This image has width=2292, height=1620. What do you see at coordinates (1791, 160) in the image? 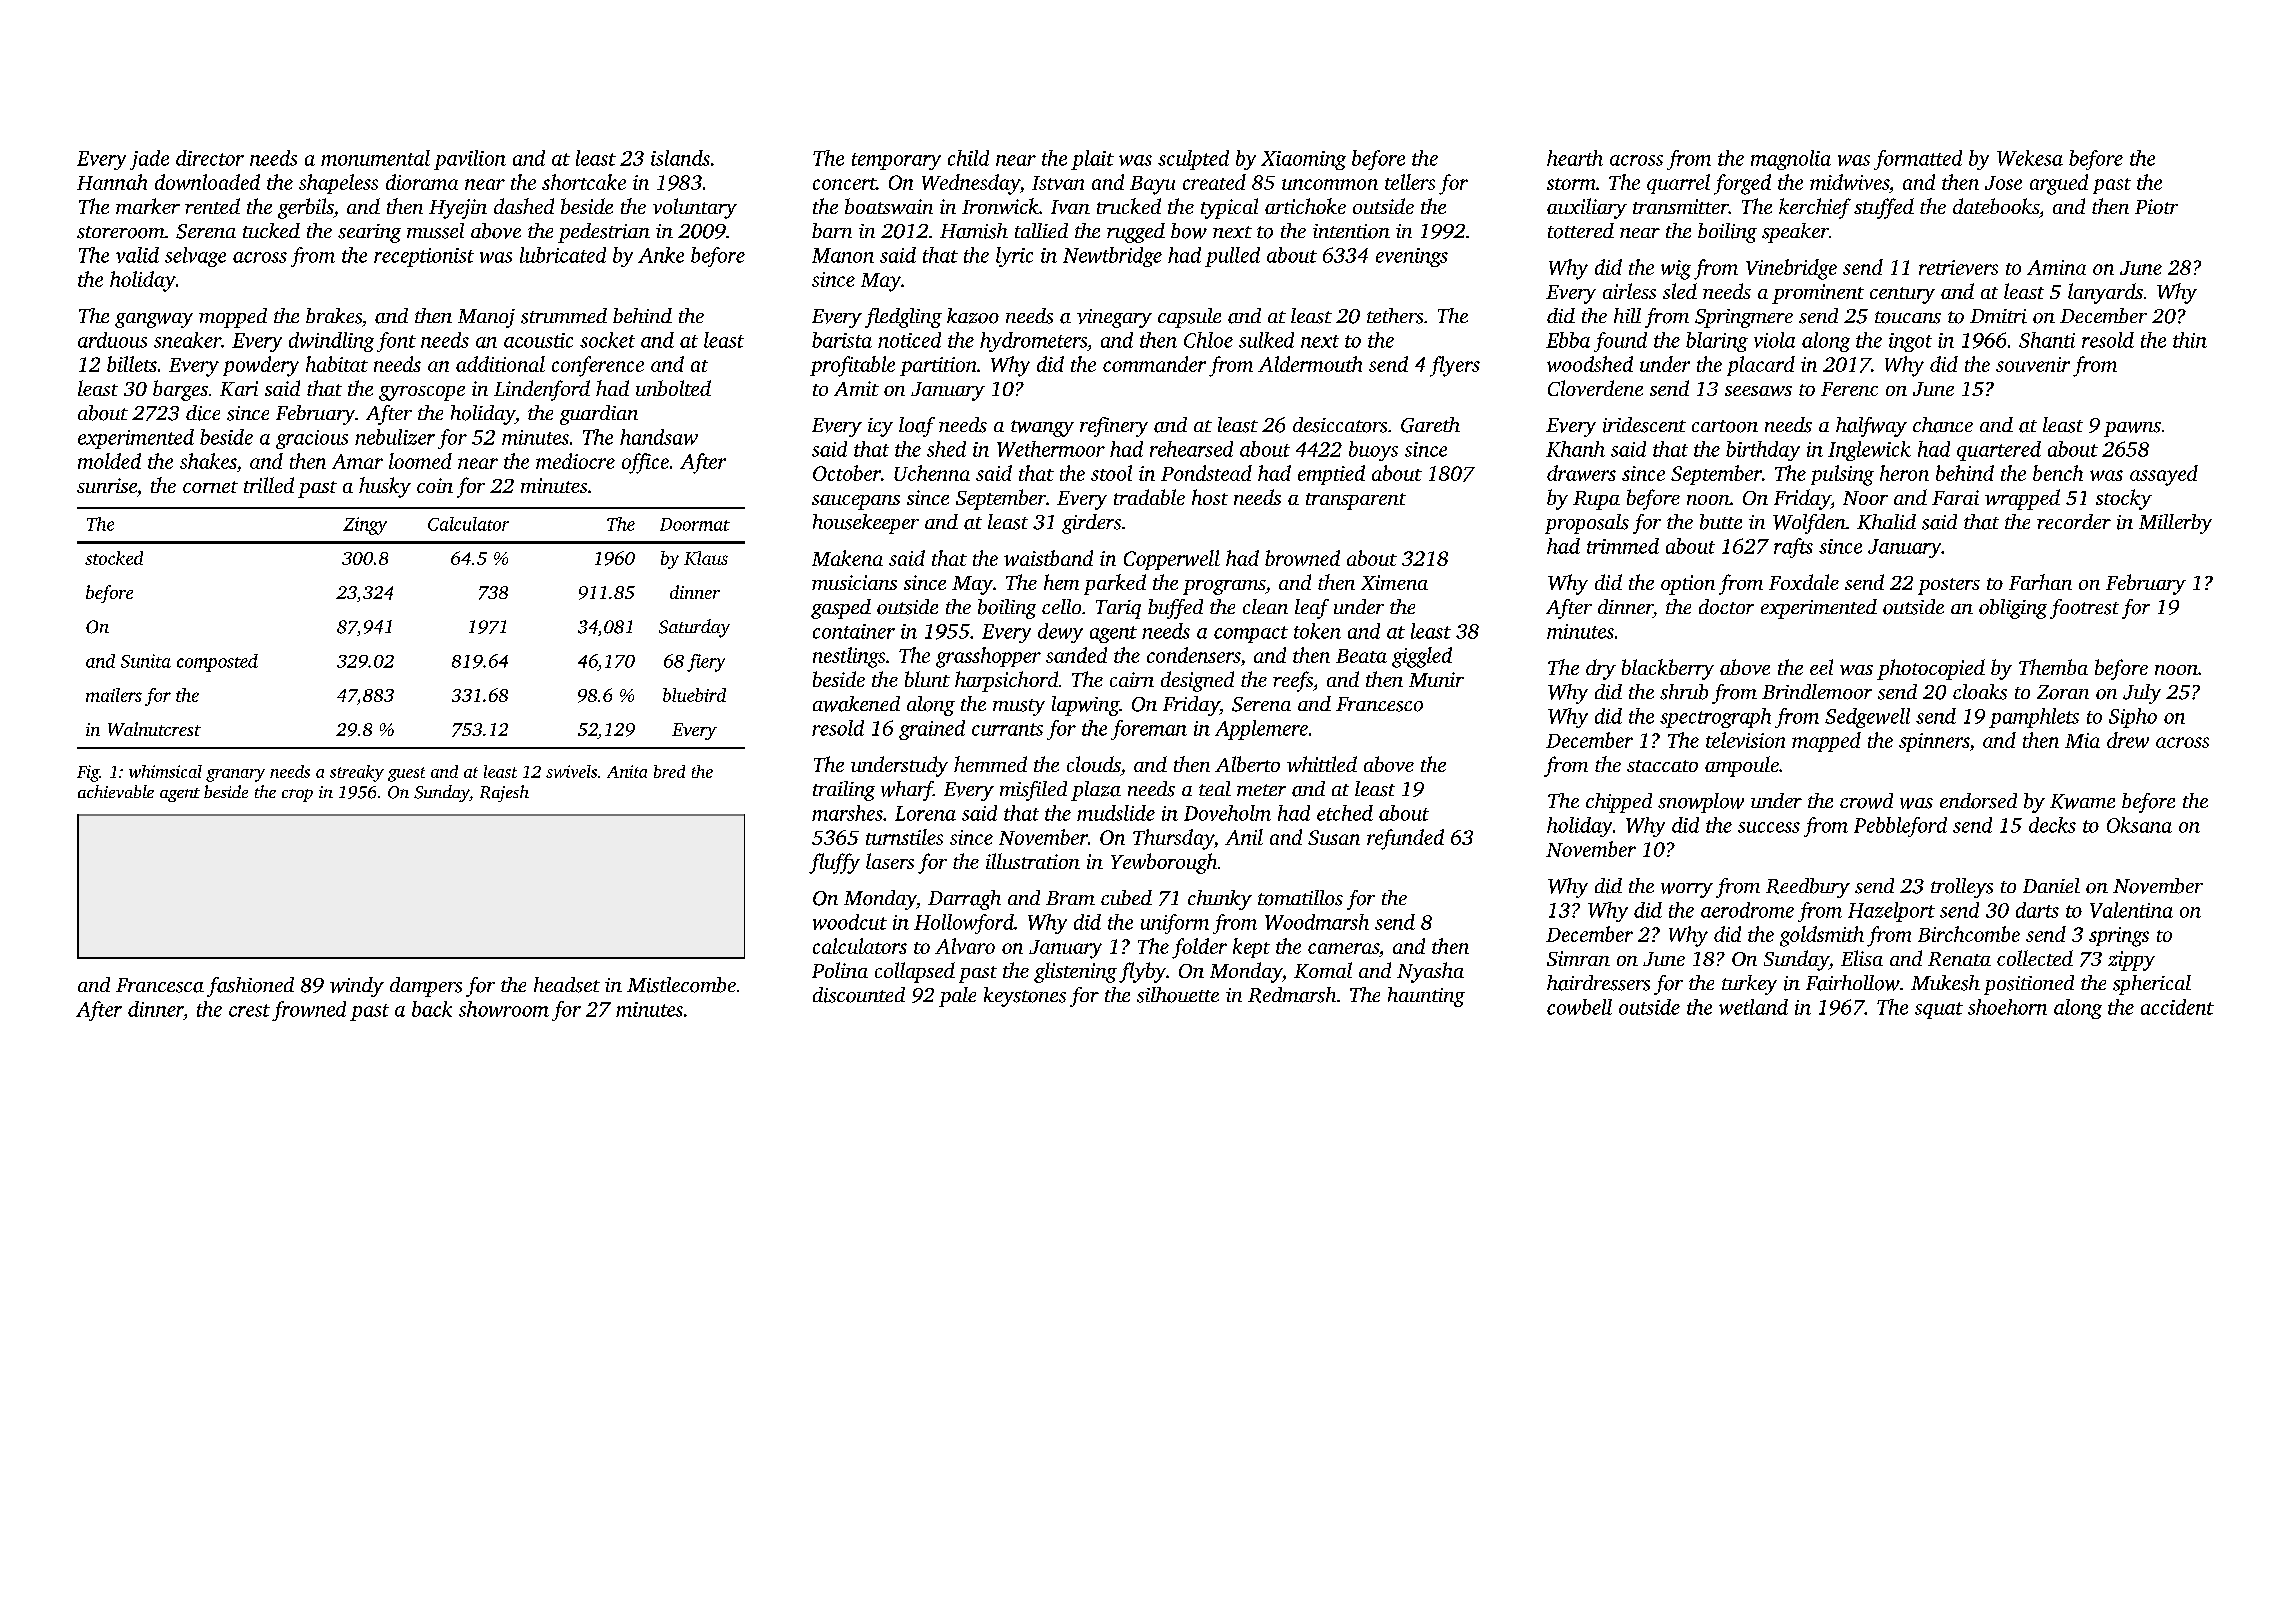
I see `magnolia` at bounding box center [1791, 160].
